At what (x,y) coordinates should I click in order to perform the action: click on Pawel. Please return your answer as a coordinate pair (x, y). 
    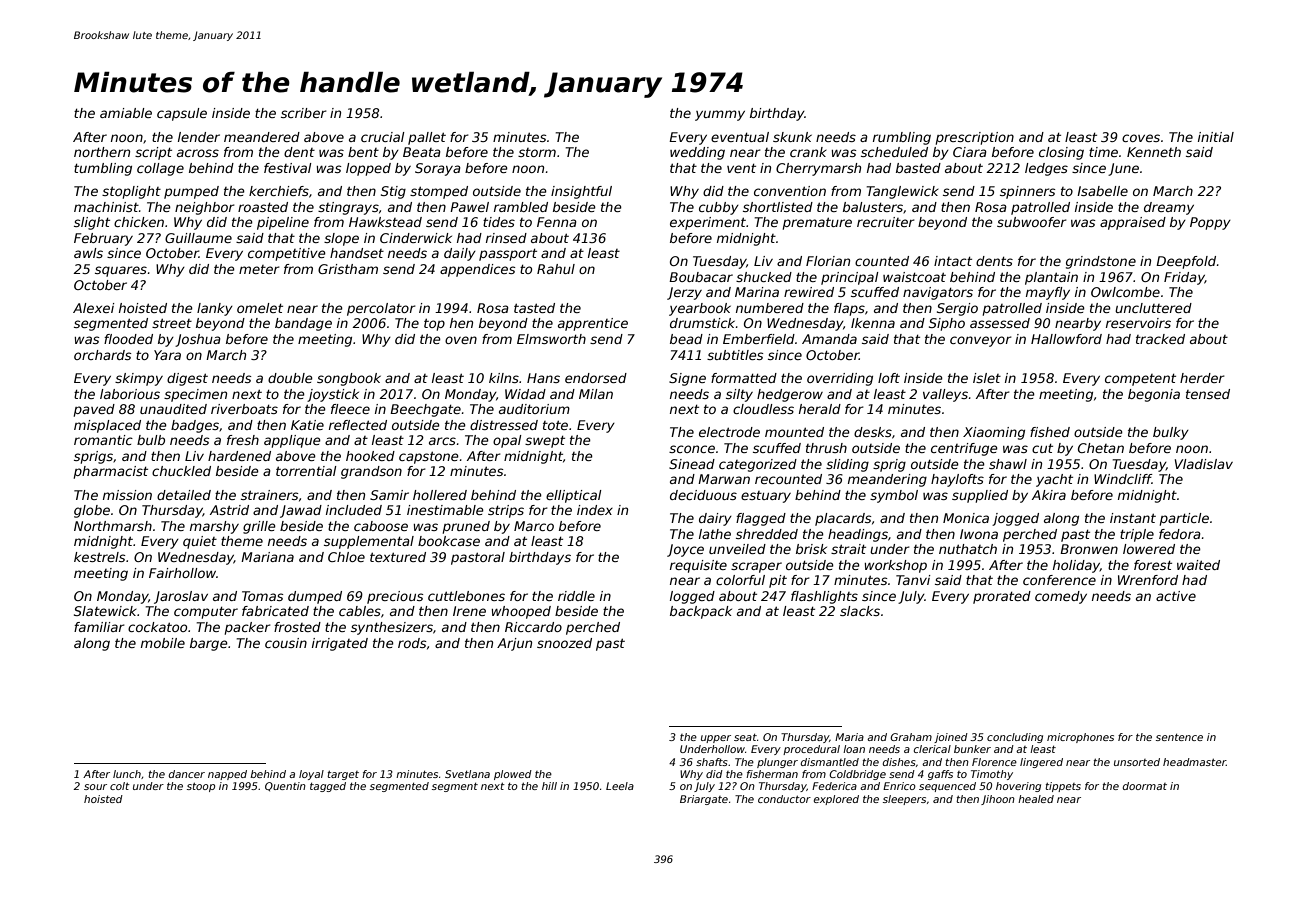
    Looking at the image, I should click on (469, 207).
